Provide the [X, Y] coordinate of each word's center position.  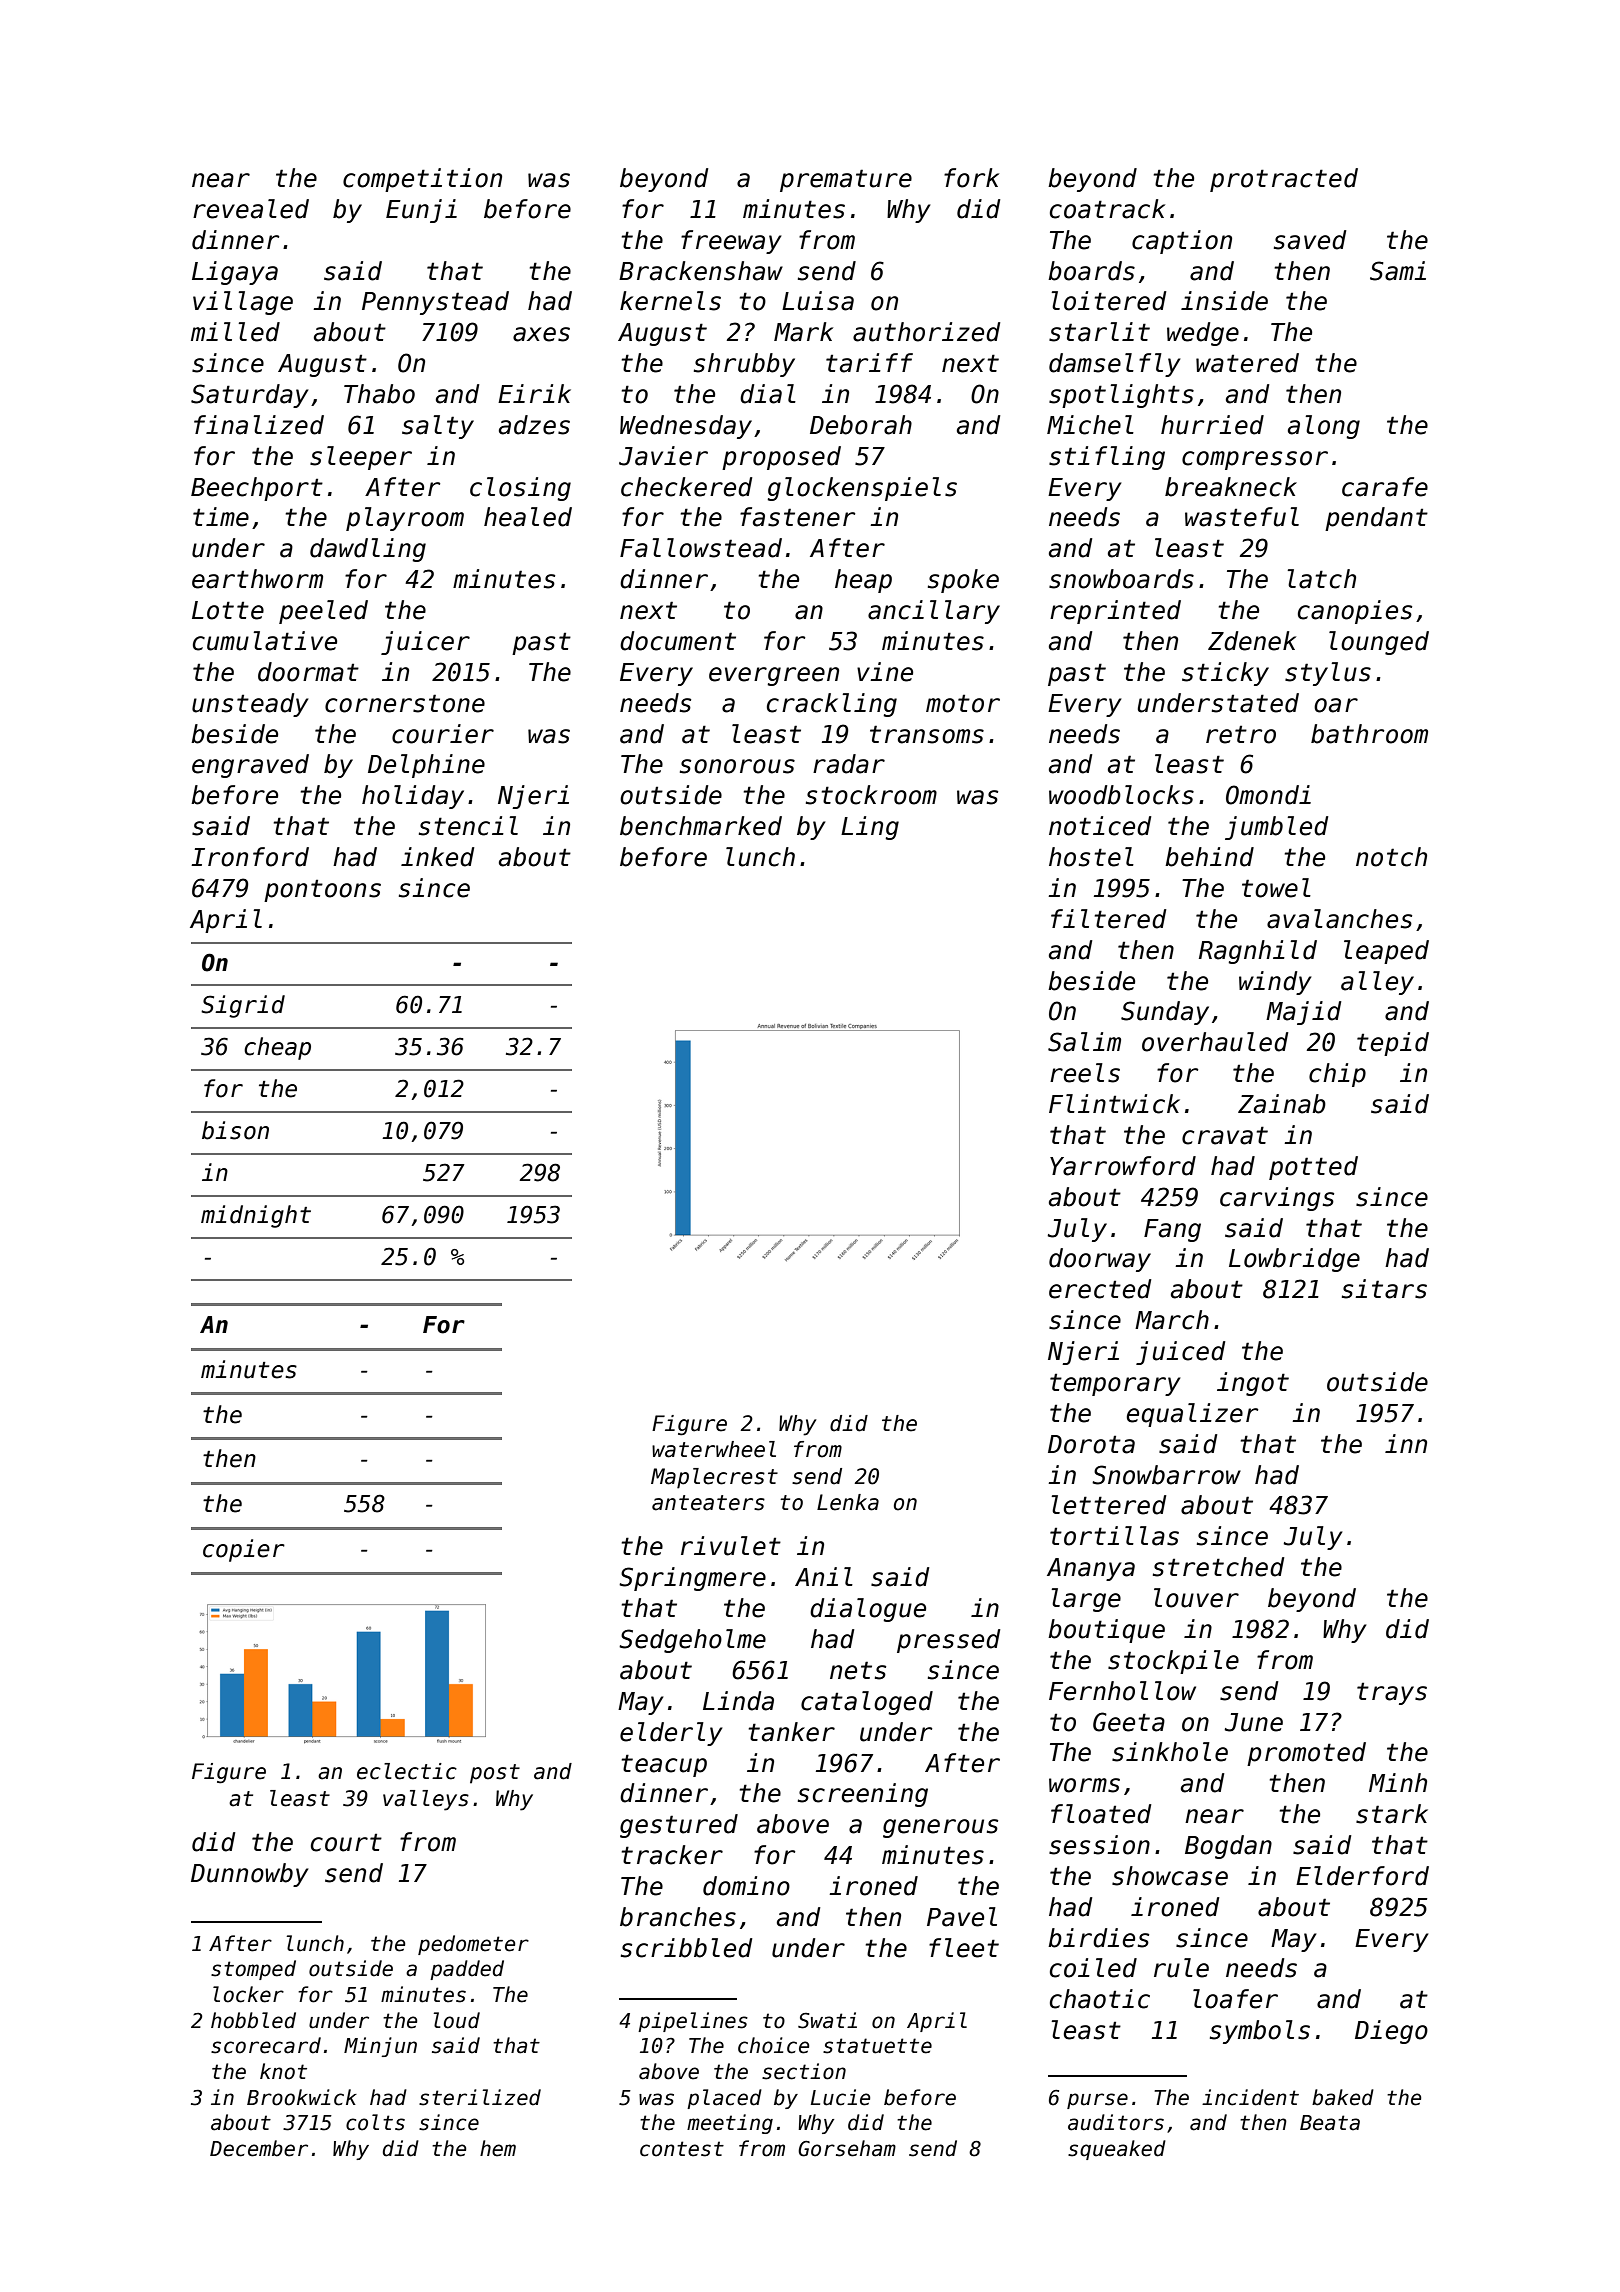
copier [244, 1550]
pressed [948, 1641]
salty [438, 427]
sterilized [480, 2097]
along [1324, 427]
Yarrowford [1123, 1166]
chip [1337, 1075]
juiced [1180, 1353]
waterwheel [714, 1449]
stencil [468, 826]
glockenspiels [862, 489]
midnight [256, 1216]
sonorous [737, 766]
